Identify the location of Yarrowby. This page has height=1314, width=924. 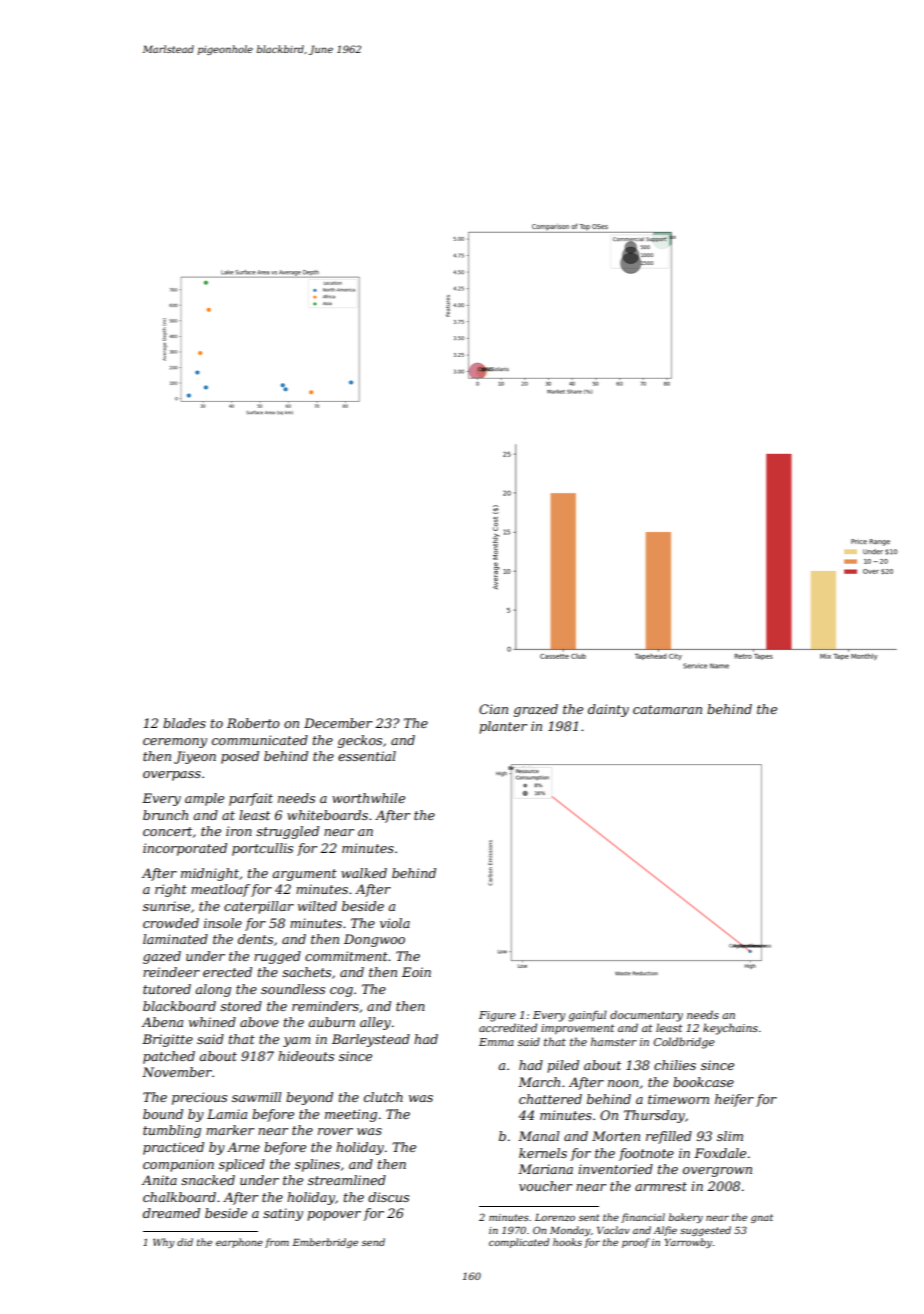
(688, 1243).
